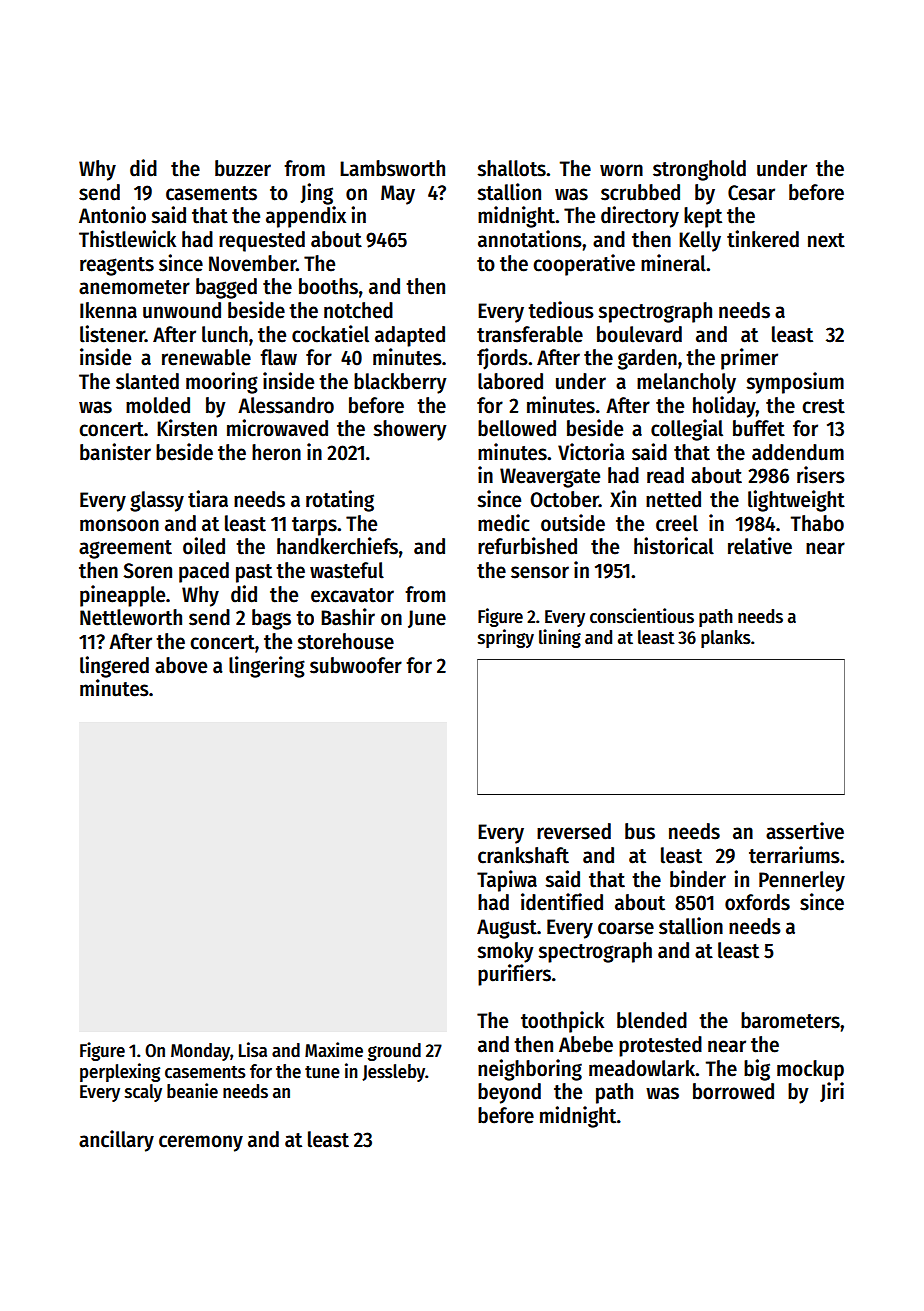 The image size is (924, 1311). Describe the element at coordinates (392, 168) in the page. I see `Lambsworth` at that location.
